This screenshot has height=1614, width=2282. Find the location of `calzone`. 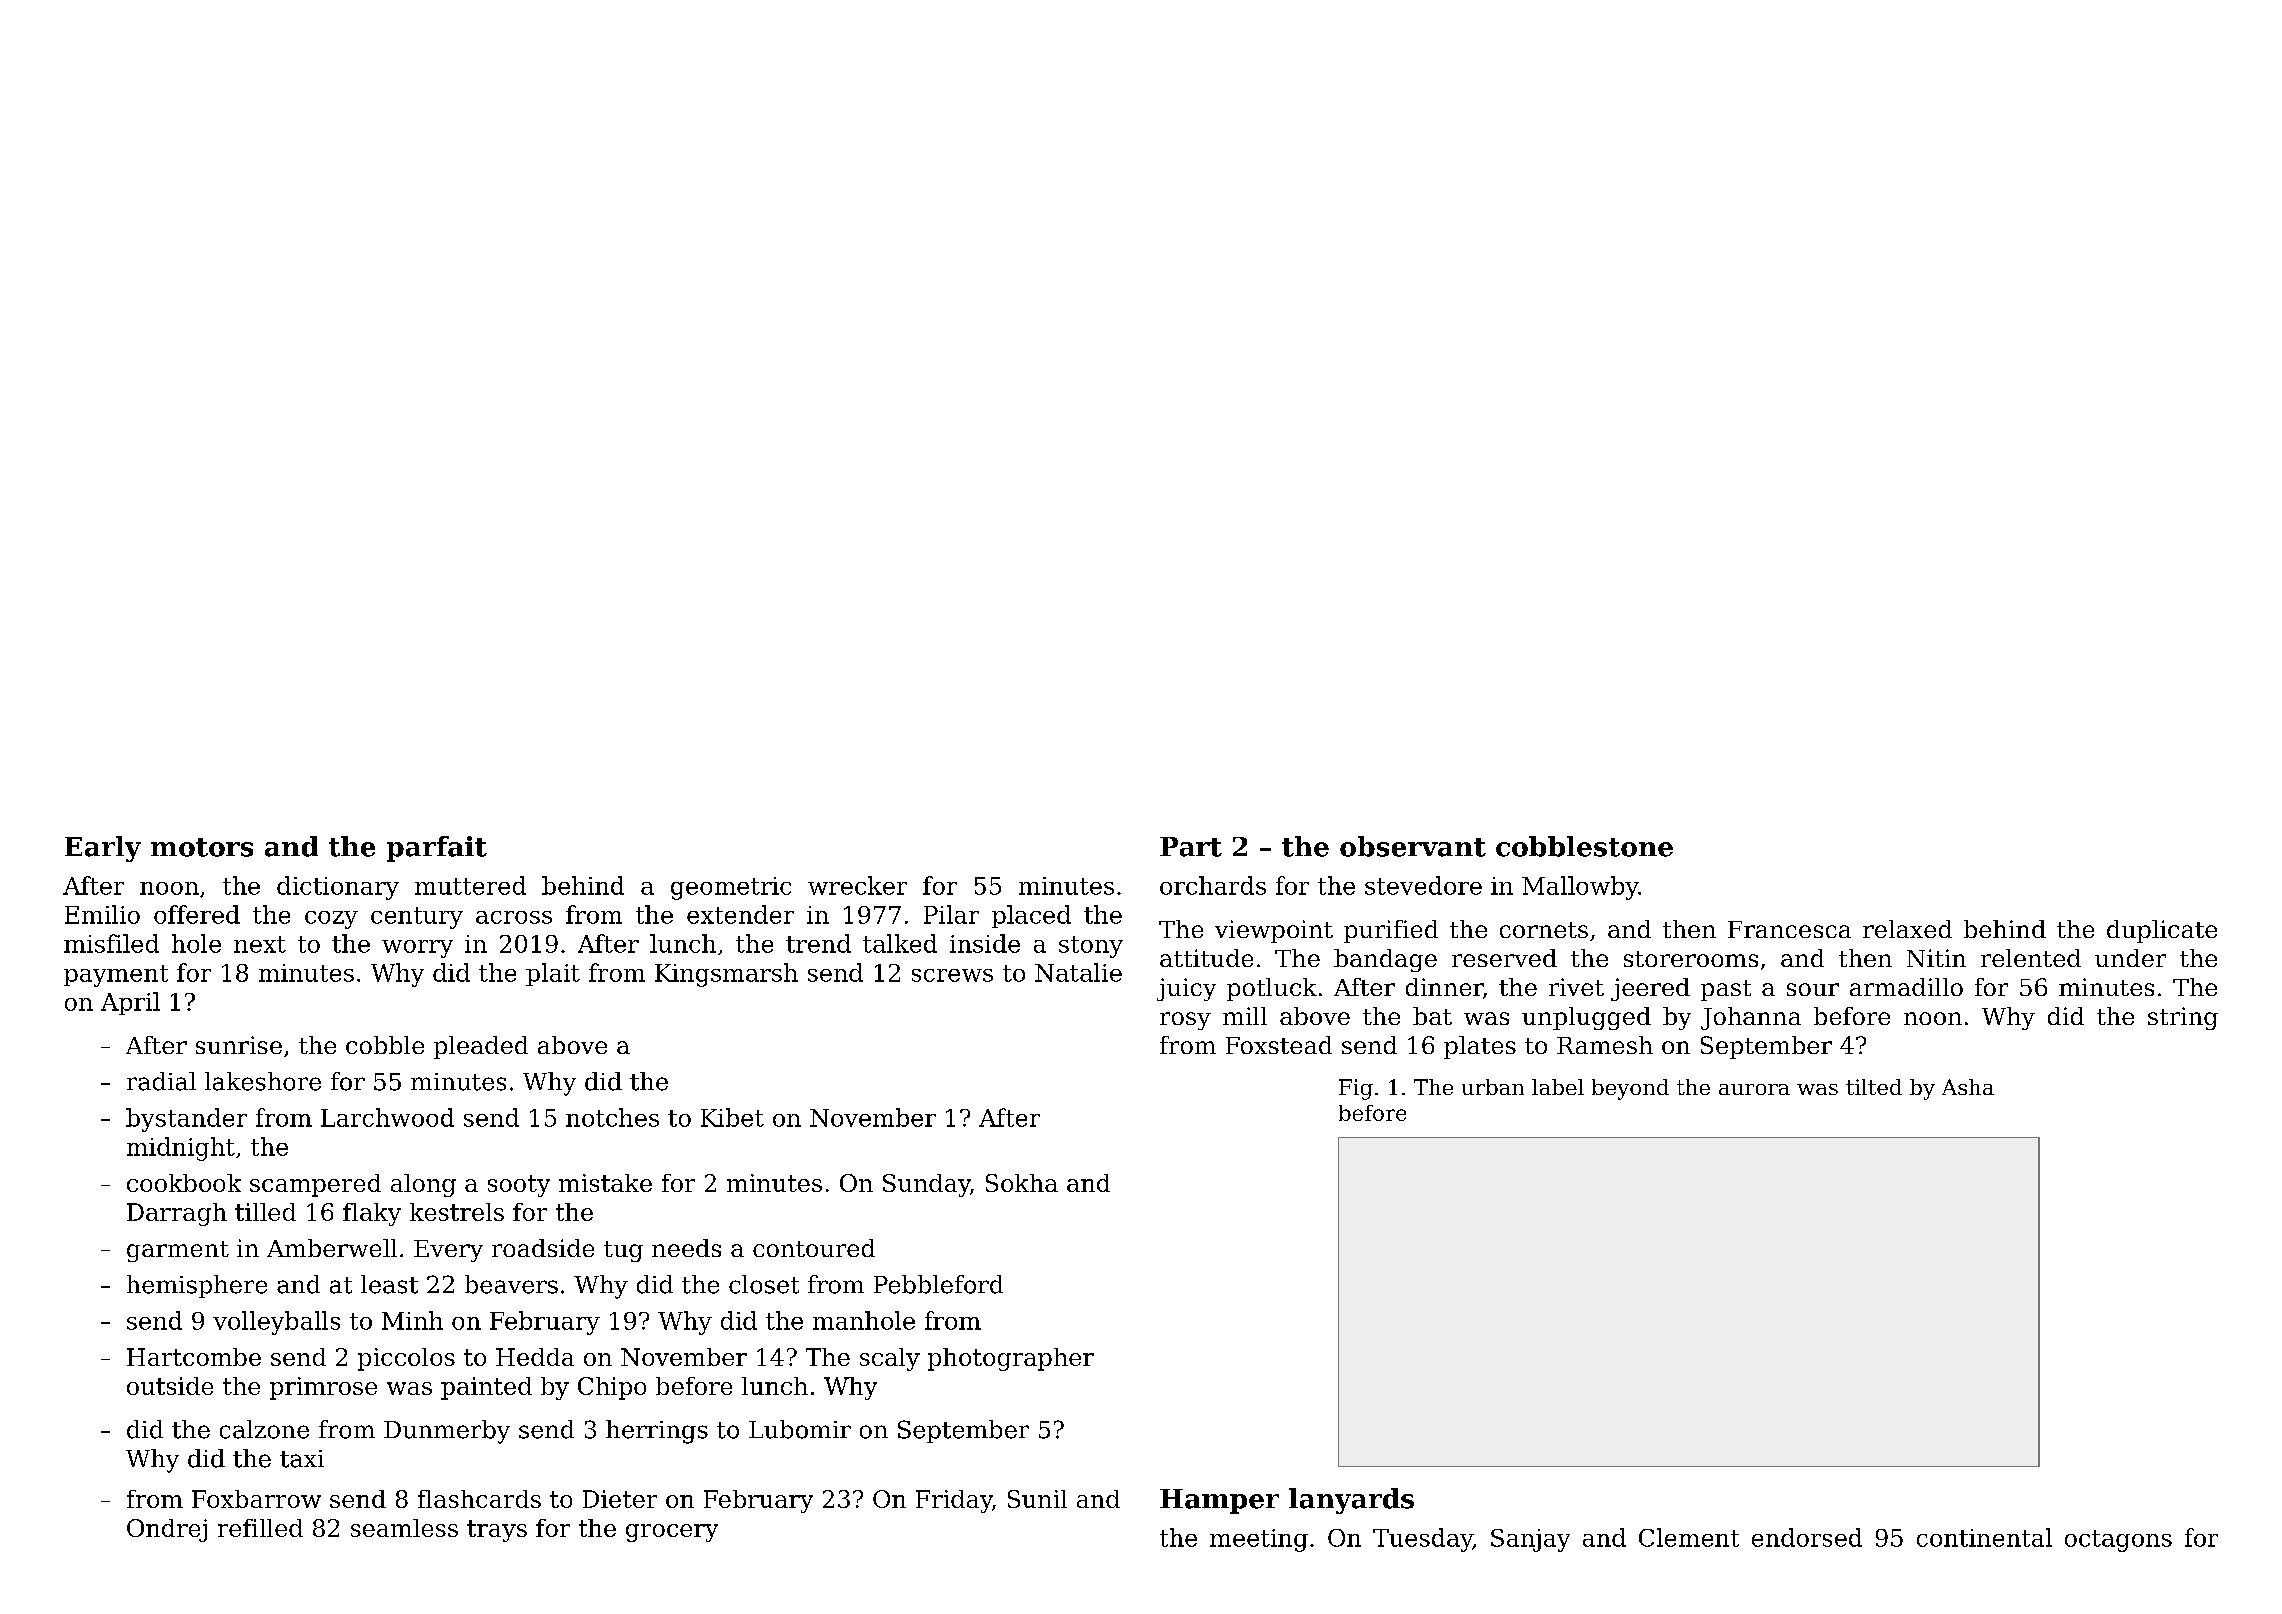

calzone is located at coordinates (264, 1429).
